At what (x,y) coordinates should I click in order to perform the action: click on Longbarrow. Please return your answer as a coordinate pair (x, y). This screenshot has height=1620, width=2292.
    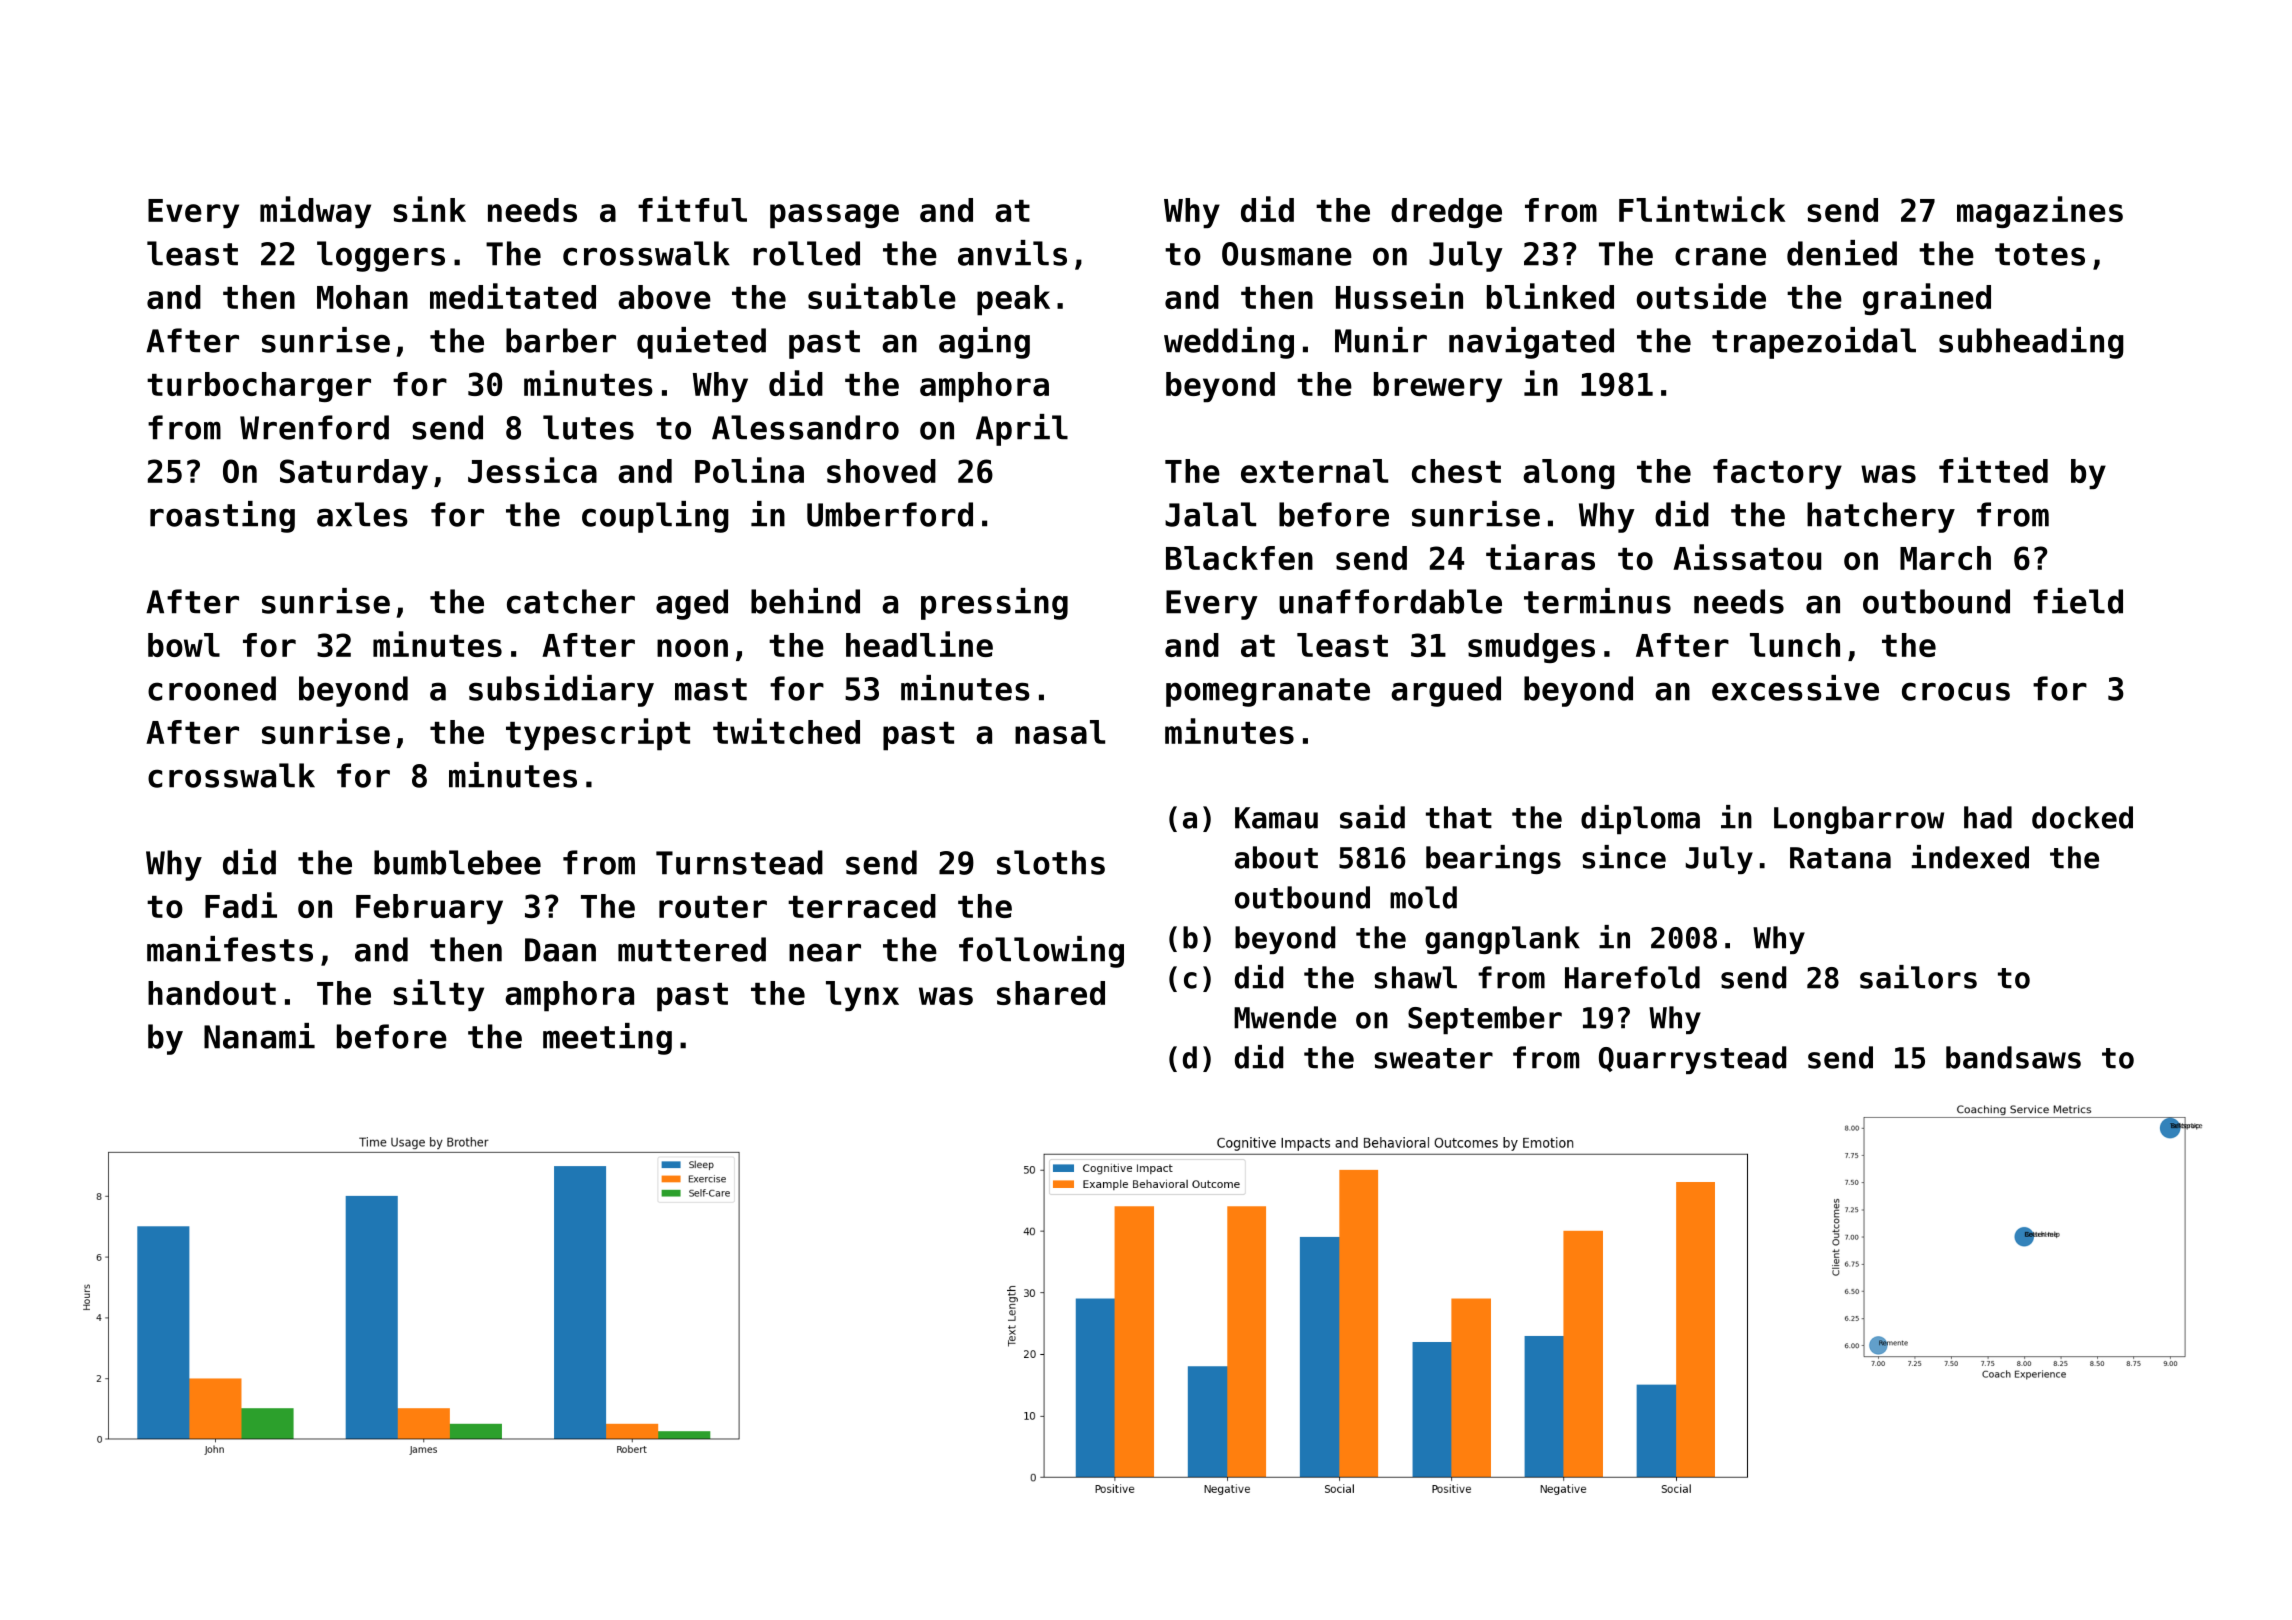
    Looking at the image, I should click on (1859, 820).
